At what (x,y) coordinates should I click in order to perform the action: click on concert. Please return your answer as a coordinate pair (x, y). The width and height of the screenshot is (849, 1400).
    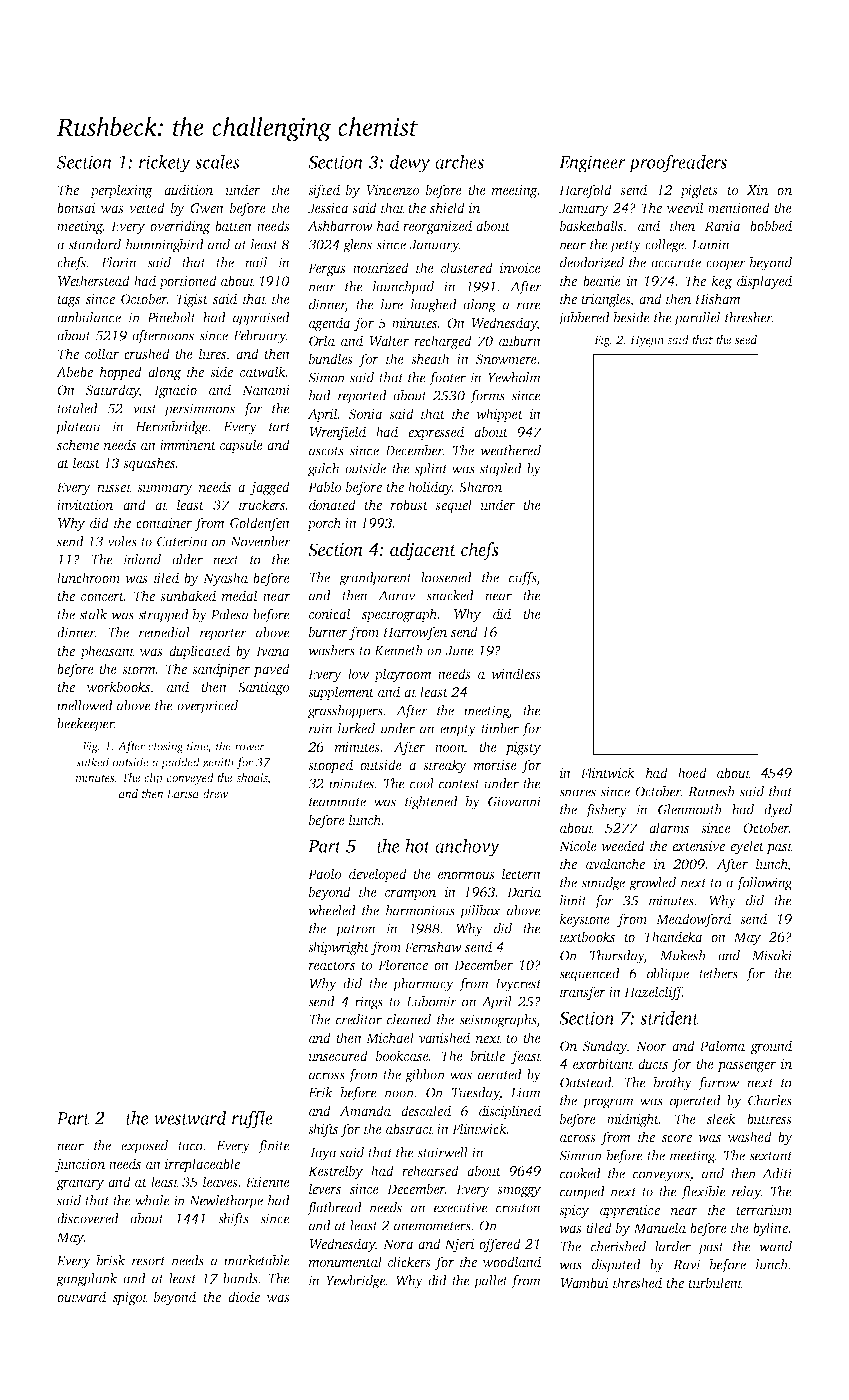
    Looking at the image, I should click on (102, 596).
